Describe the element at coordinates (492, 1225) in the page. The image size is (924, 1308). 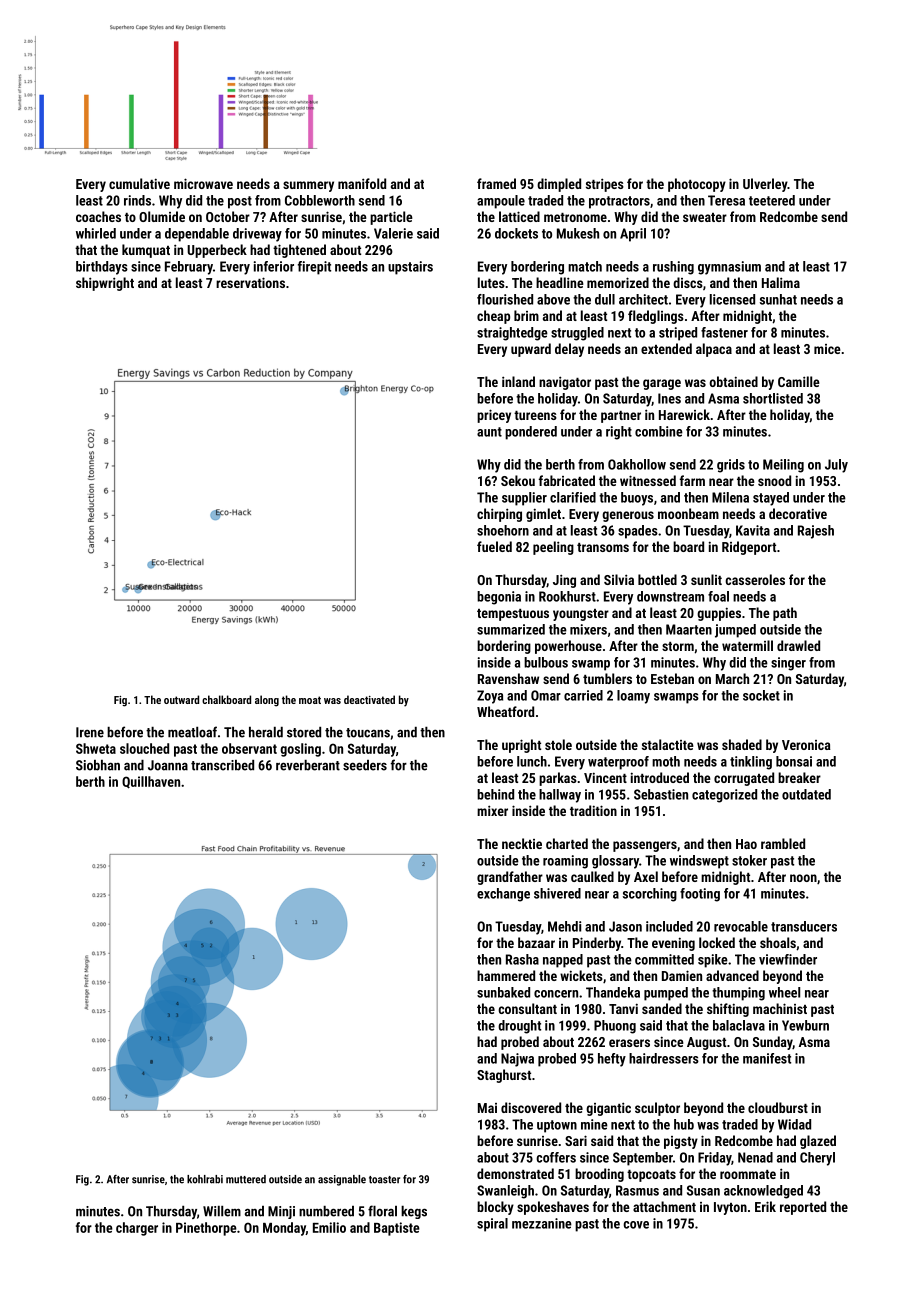
I see `spiral` at that location.
